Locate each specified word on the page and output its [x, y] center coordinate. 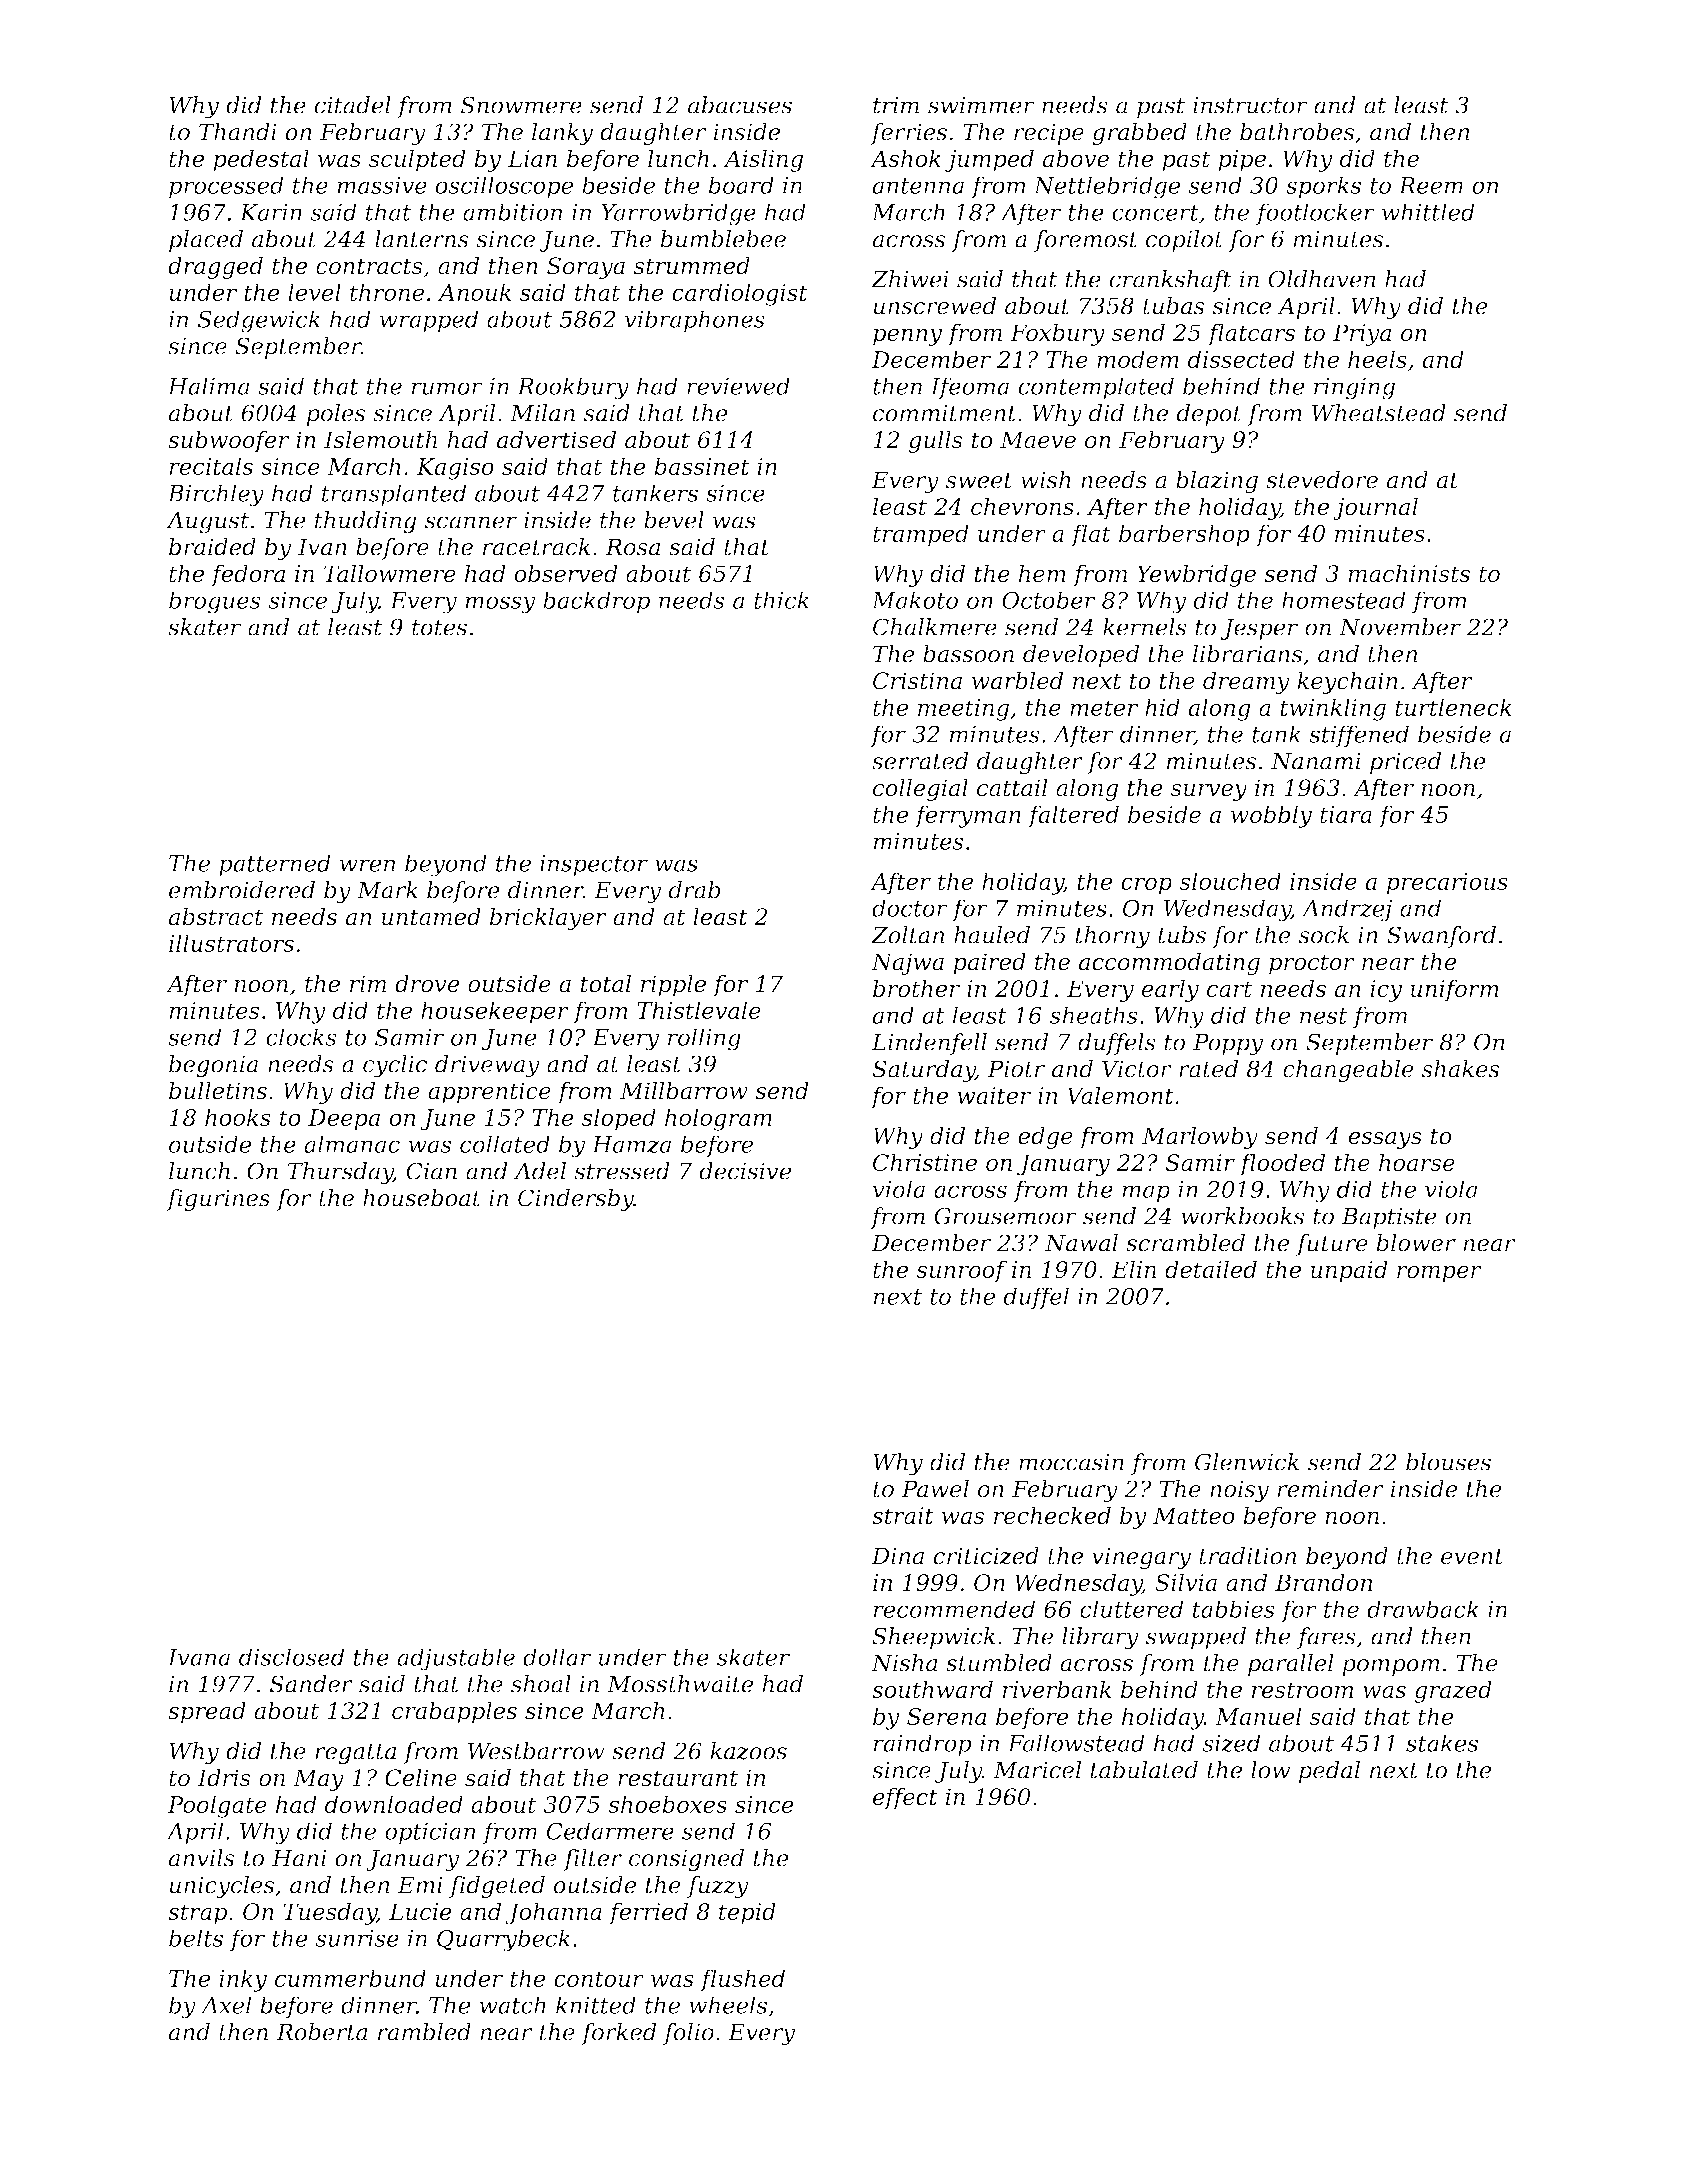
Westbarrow [536, 1751]
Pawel [935, 1489]
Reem [1431, 185]
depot [1209, 415]
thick [781, 600]
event [1472, 1556]
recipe [1049, 134]
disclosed [292, 1657]
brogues [215, 602]
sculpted [417, 160]
